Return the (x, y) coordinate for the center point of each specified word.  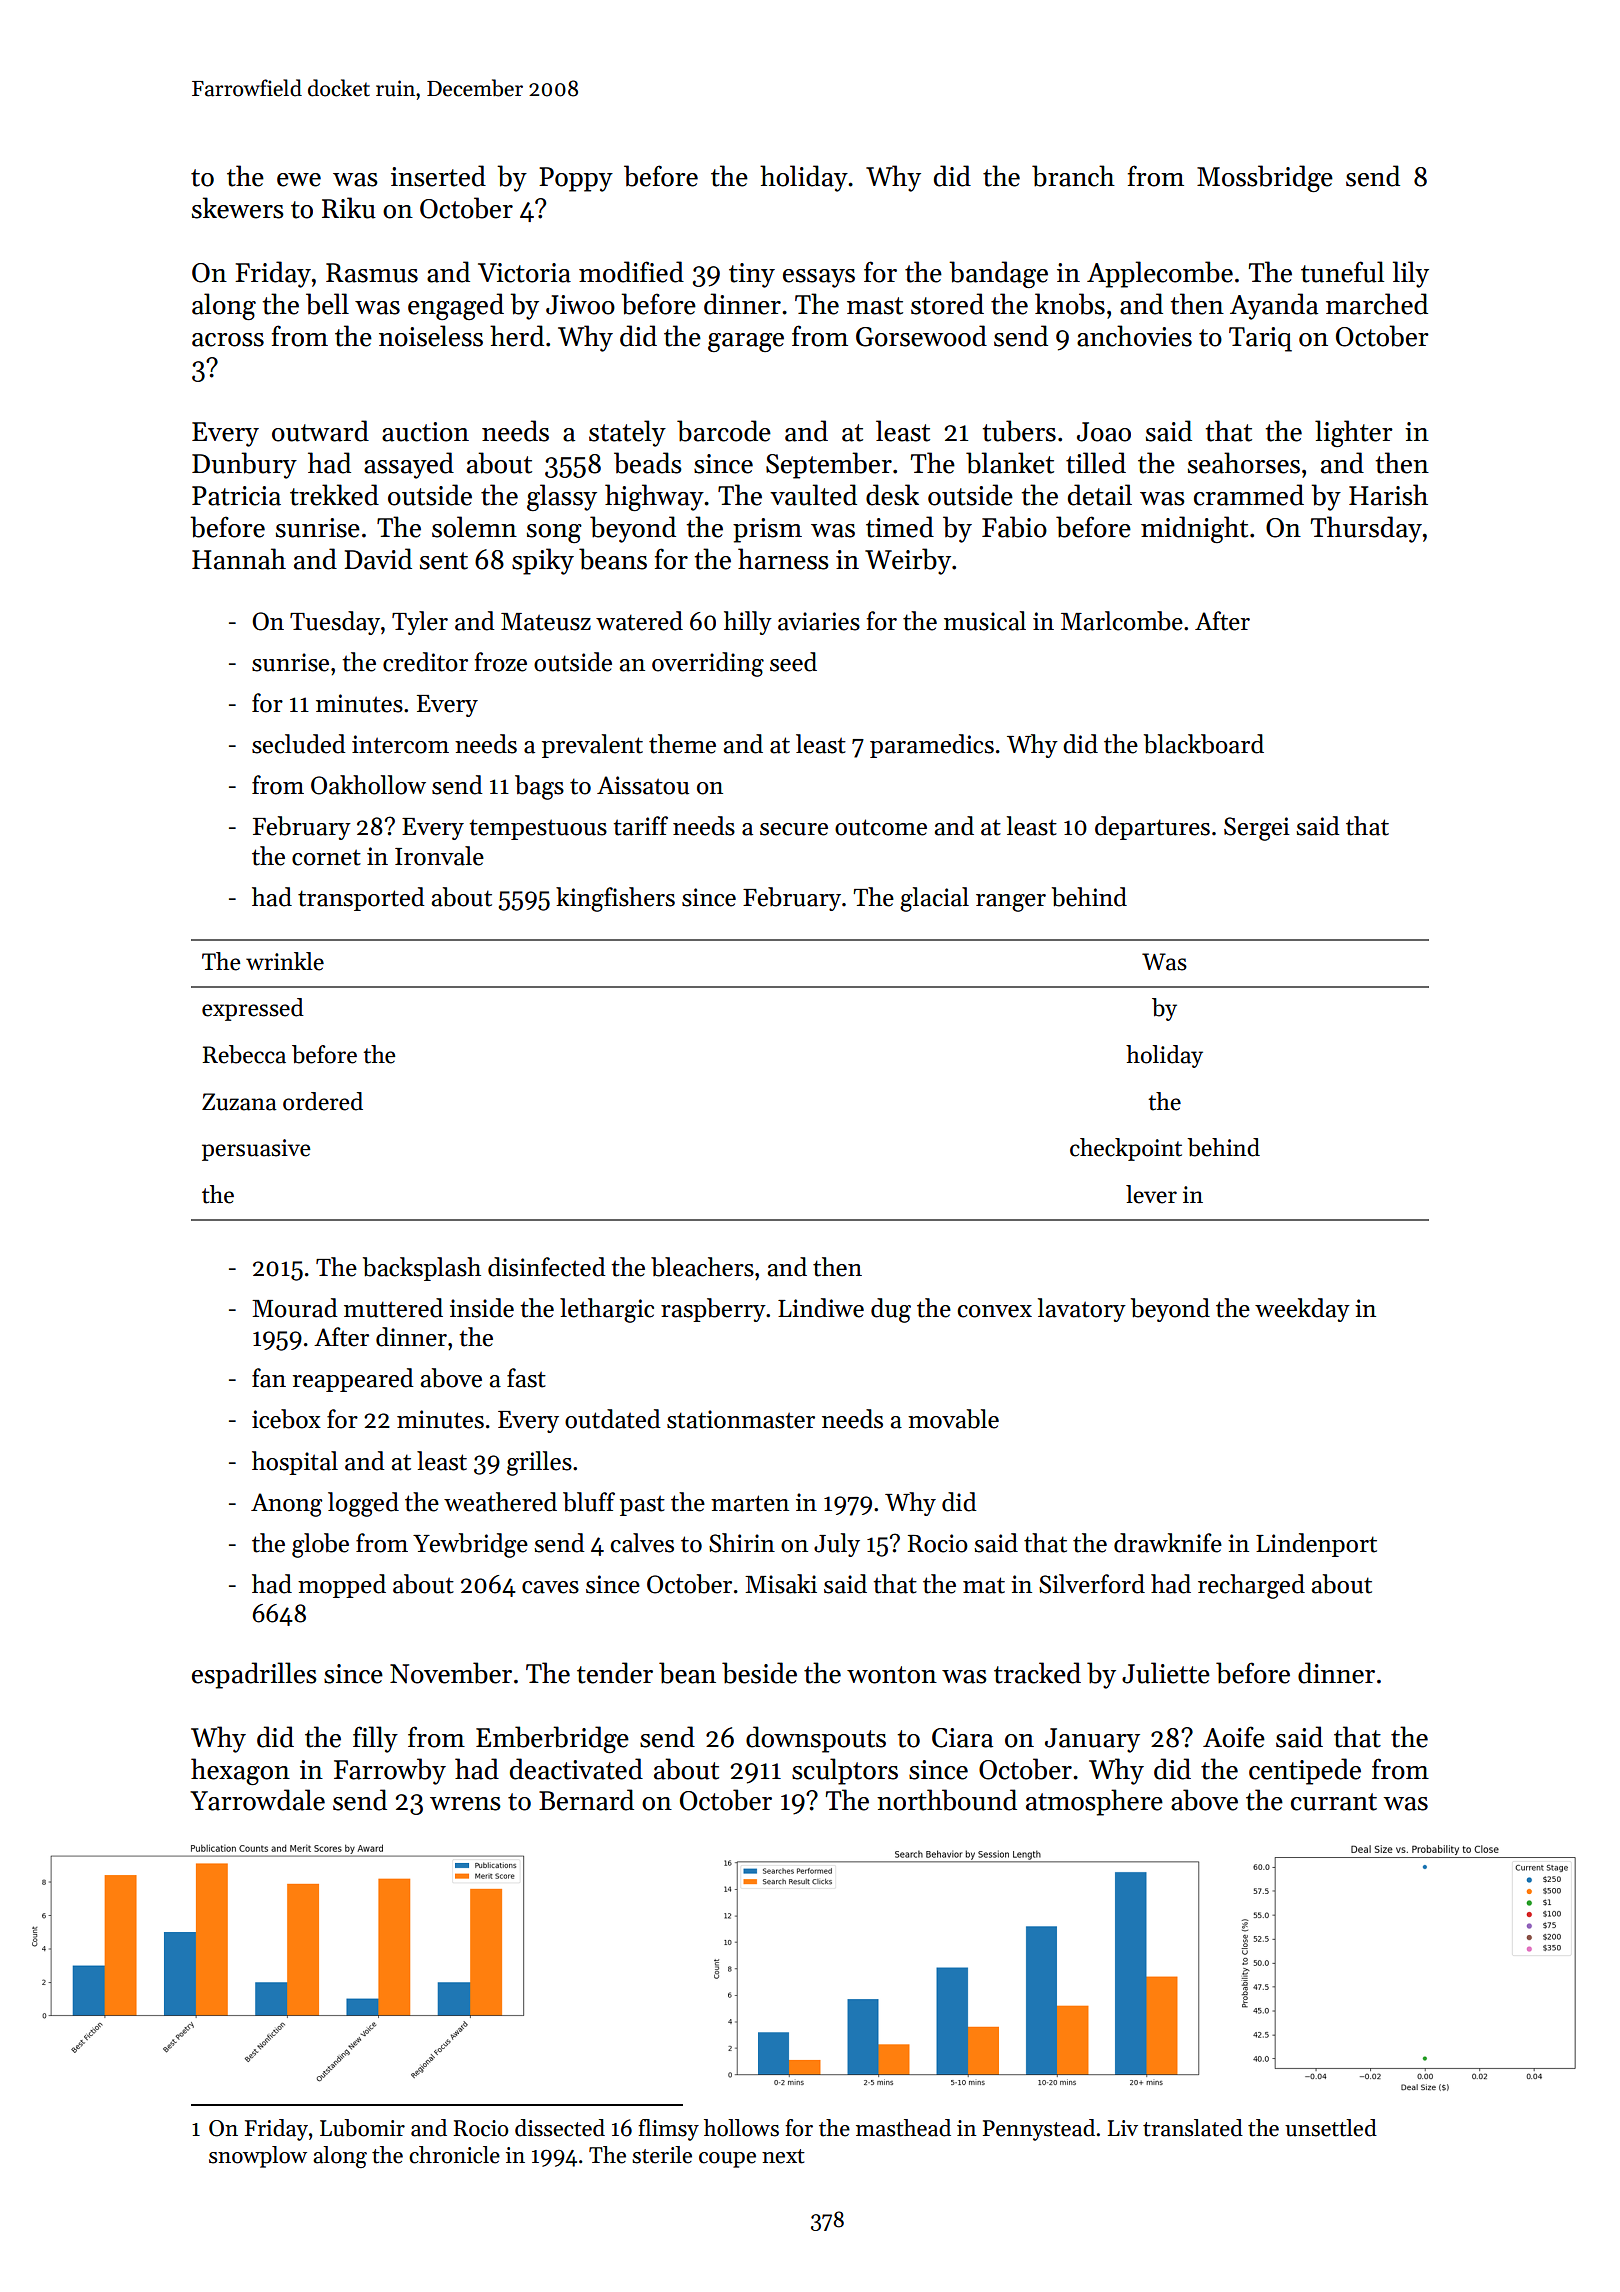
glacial (934, 899)
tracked (1037, 1673)
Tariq (1260, 339)
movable (953, 1419)
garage (746, 342)
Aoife (1234, 1737)
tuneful (1342, 272)
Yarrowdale (257, 1800)
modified (631, 272)
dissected (560, 2128)
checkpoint (1126, 1149)
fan (269, 1378)
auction (425, 432)
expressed (253, 1009)
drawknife (1168, 1543)
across (228, 340)
